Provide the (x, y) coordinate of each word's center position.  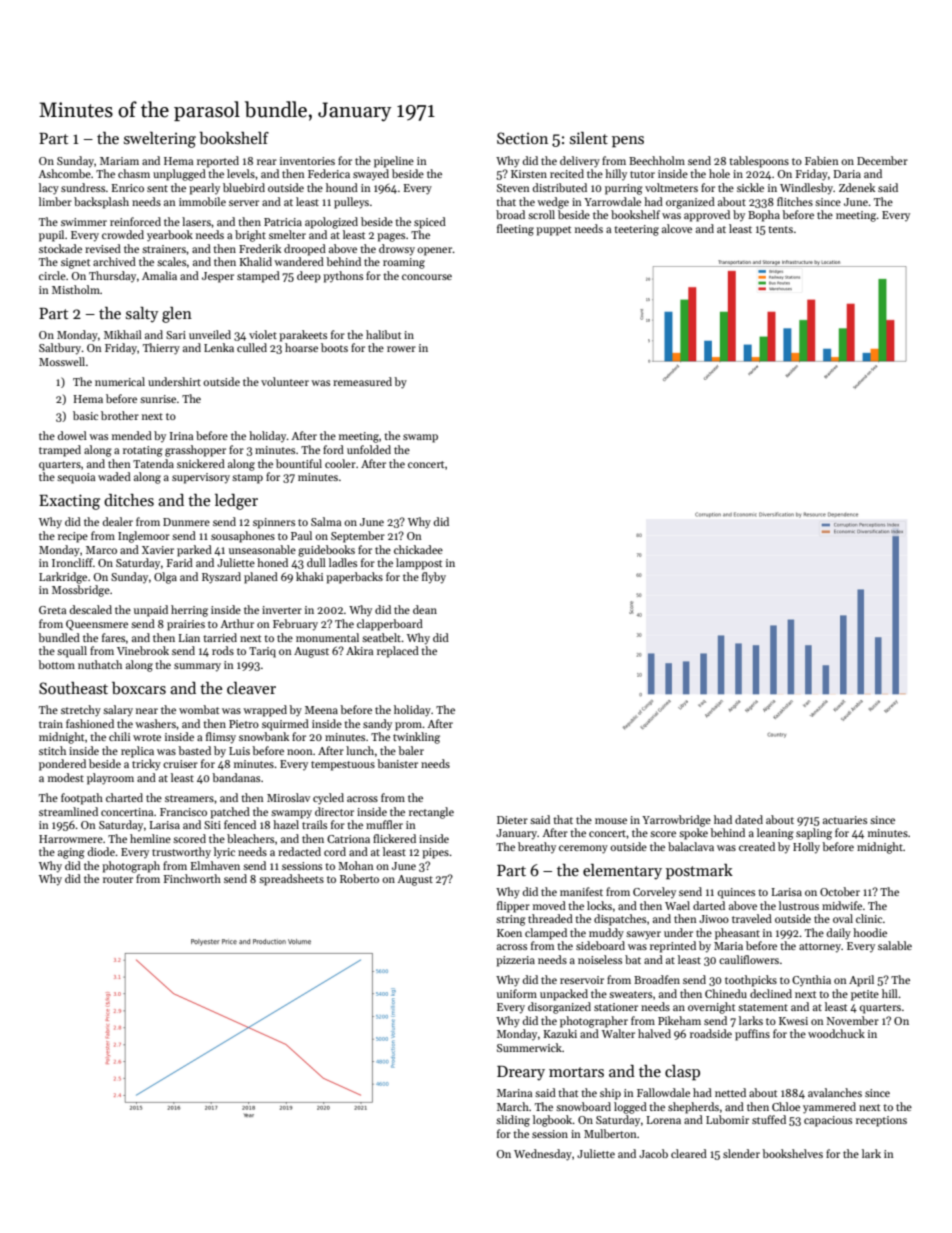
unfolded (369, 449)
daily (839, 934)
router (118, 879)
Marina (514, 1093)
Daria (847, 174)
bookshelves (792, 1153)
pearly (204, 189)
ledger (236, 502)
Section (522, 138)
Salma (326, 521)
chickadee (418, 549)
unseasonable (262, 549)
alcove (677, 228)
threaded (550, 918)
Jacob (653, 1153)
